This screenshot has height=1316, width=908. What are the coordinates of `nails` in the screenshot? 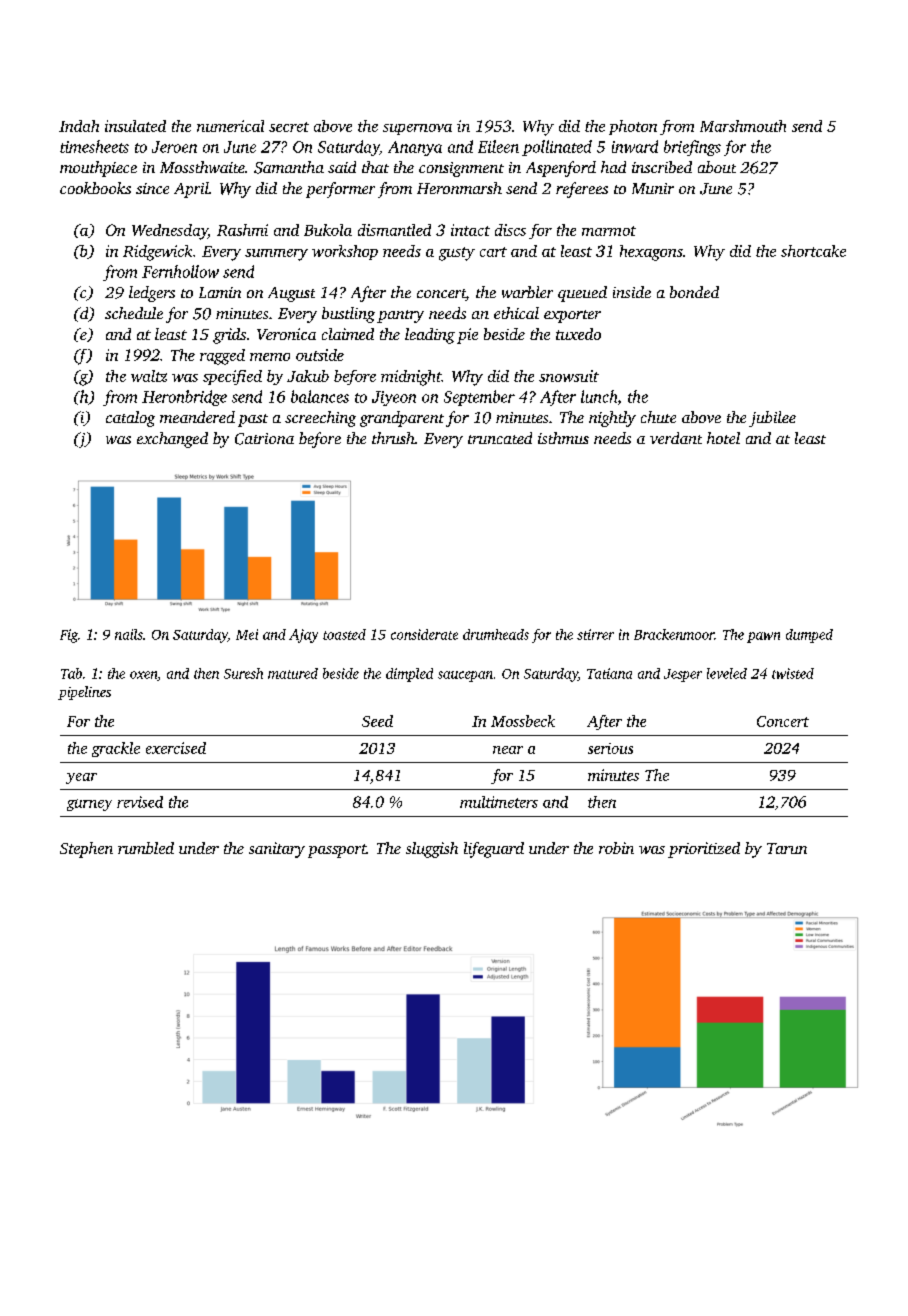 It's located at (129, 634).
